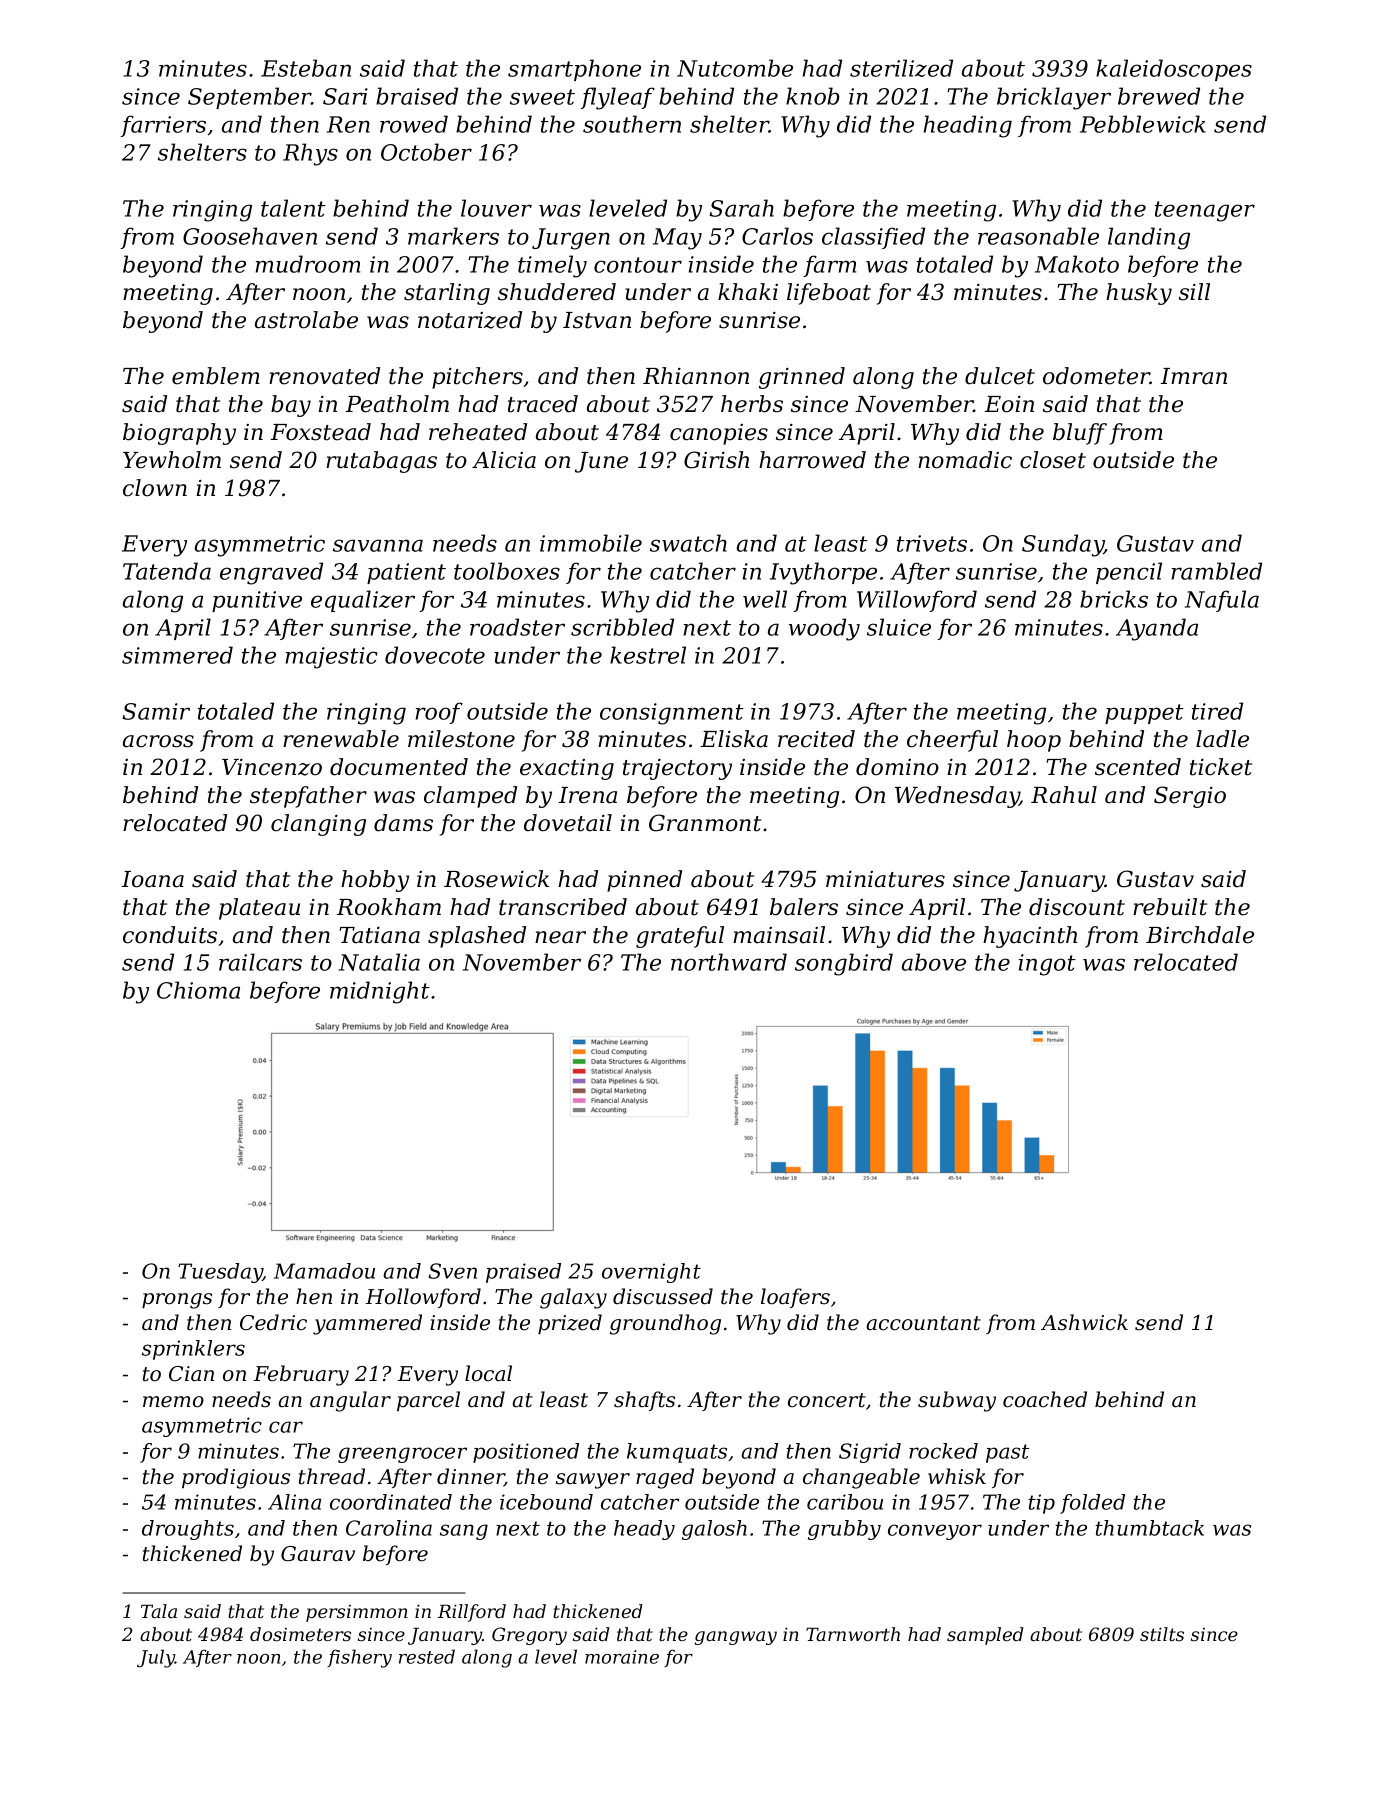 Image resolution: width=1391 pixels, height=1801 pixels. Describe the element at coordinates (823, 573) in the image. I see `Ivythorpe` at that location.
